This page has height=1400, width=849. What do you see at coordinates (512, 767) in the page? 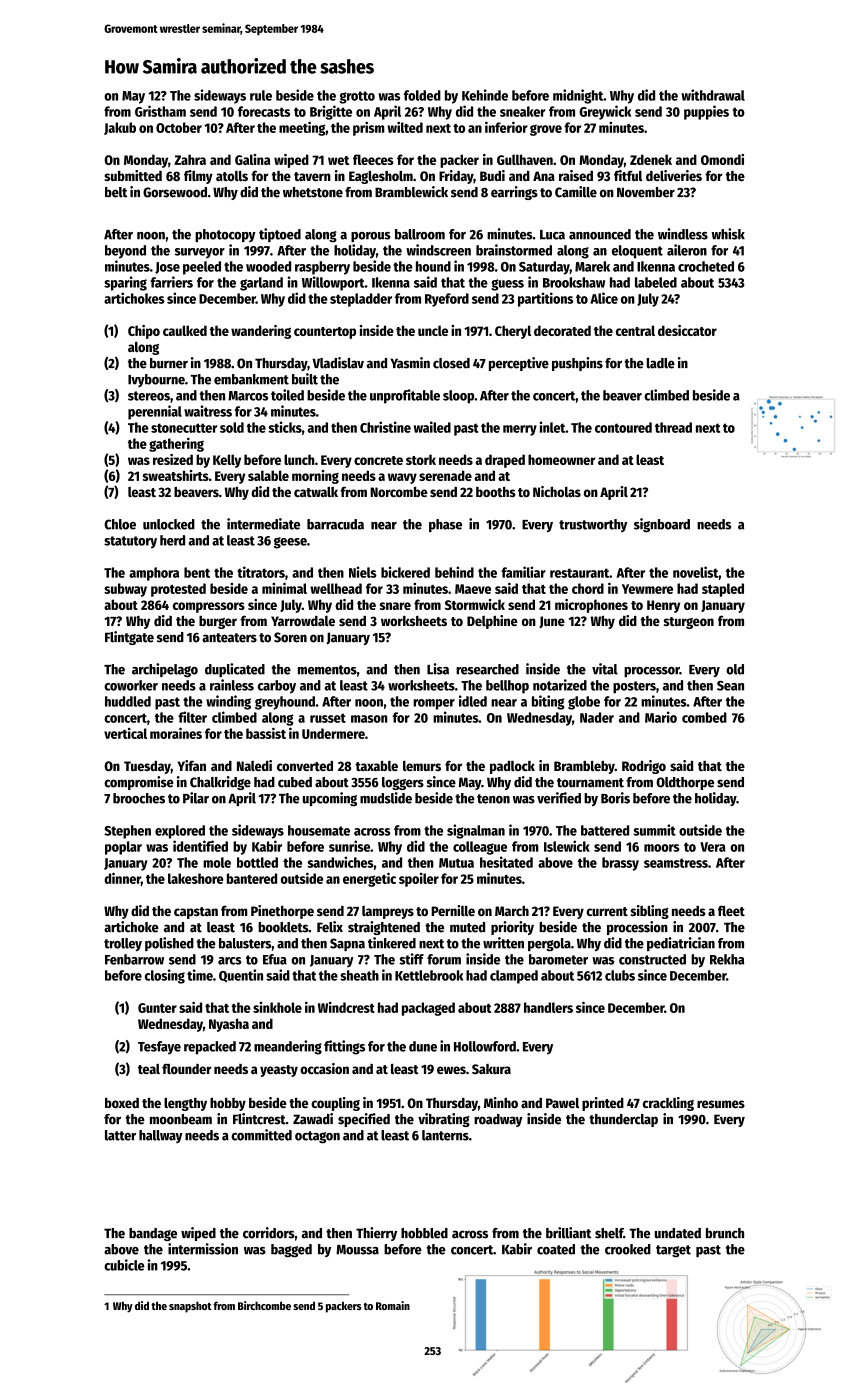
I see `padlock` at bounding box center [512, 767].
